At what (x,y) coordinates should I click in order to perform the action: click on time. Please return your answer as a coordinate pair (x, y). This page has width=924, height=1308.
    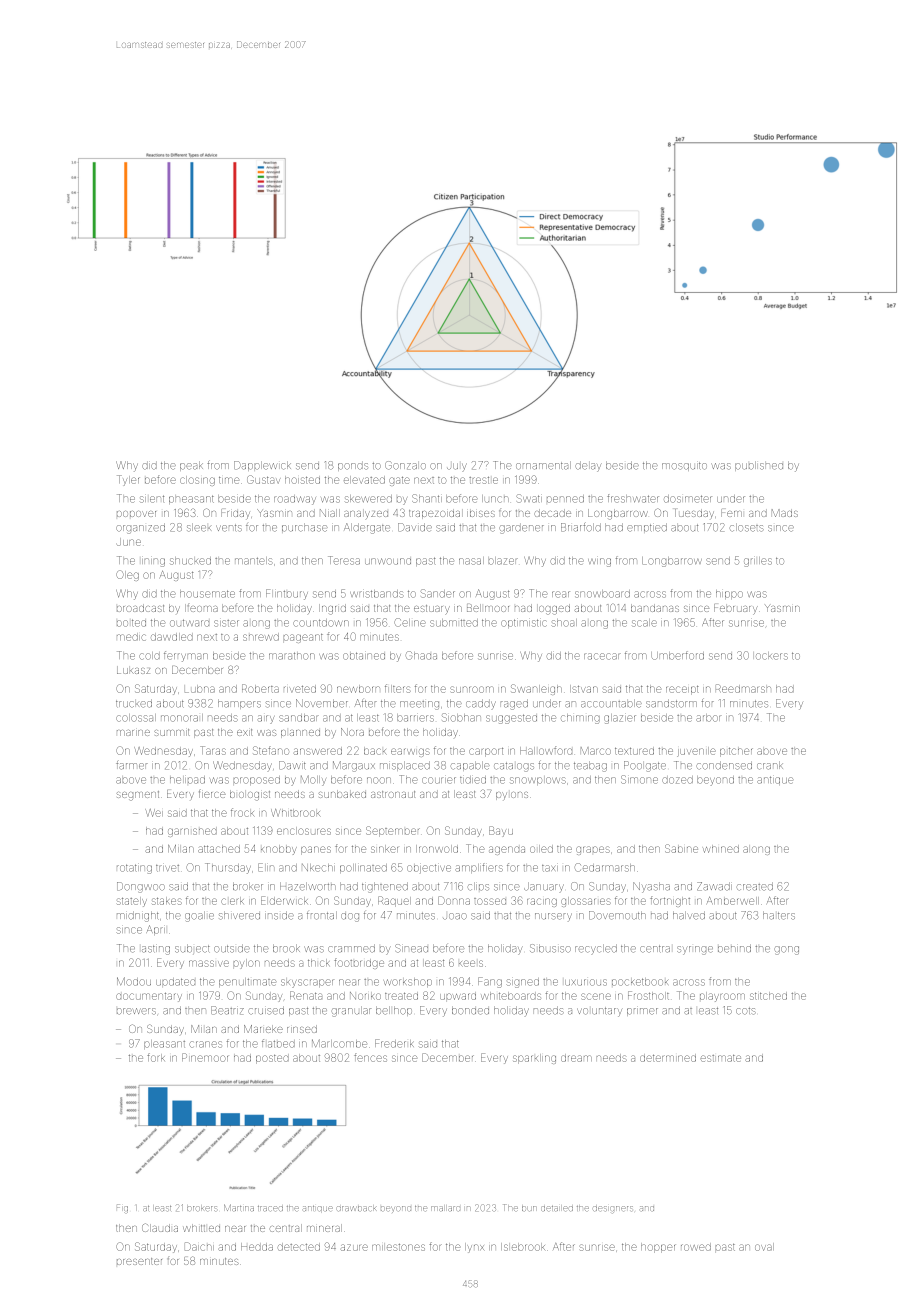
    Looking at the image, I should click on (229, 480).
